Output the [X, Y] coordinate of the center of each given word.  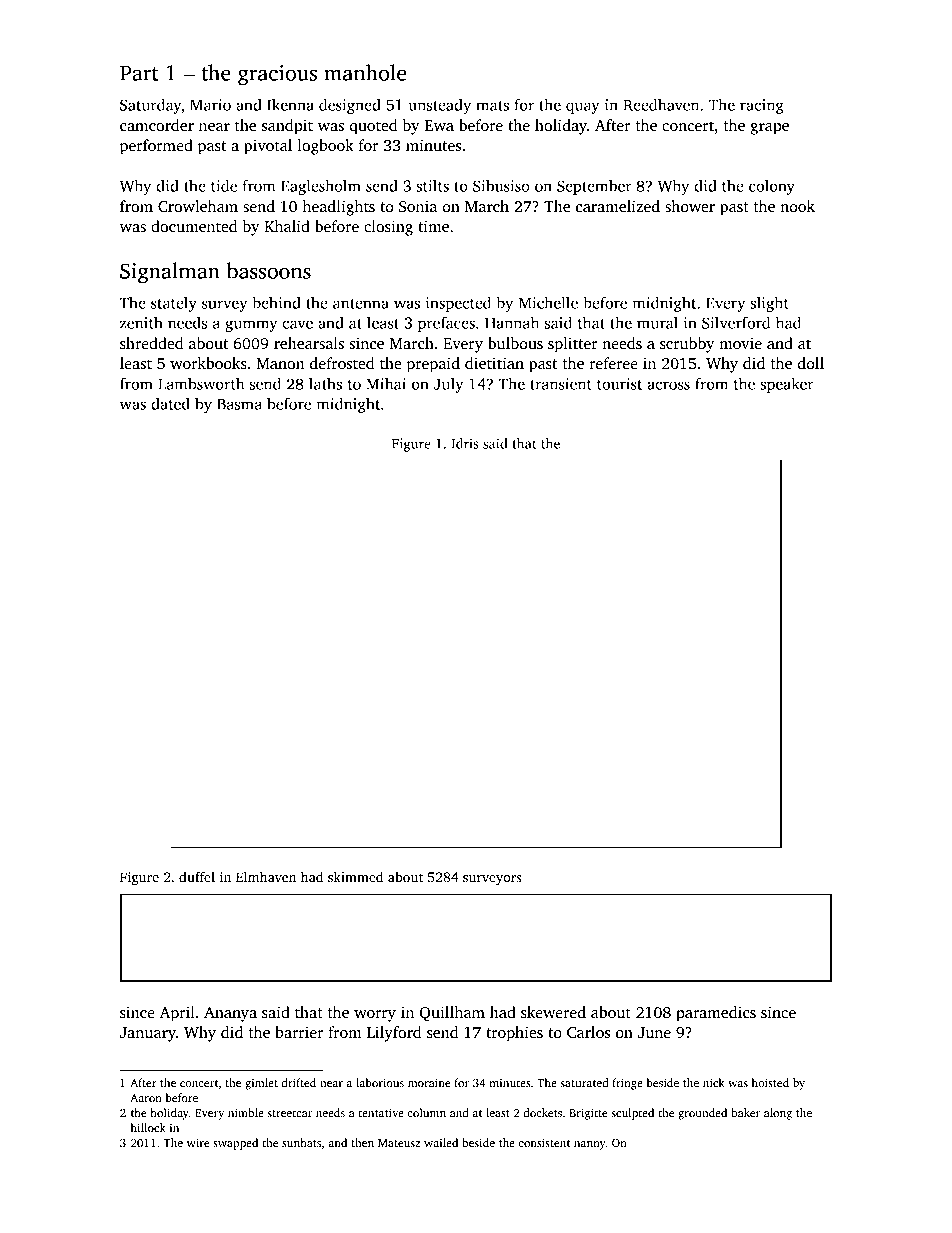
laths [325, 383]
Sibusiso [501, 185]
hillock [148, 1127]
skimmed [355, 876]
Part [139, 73]
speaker [787, 385]
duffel [197, 876]
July [448, 385]
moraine [429, 1082]
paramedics [716, 1014]
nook [797, 206]
